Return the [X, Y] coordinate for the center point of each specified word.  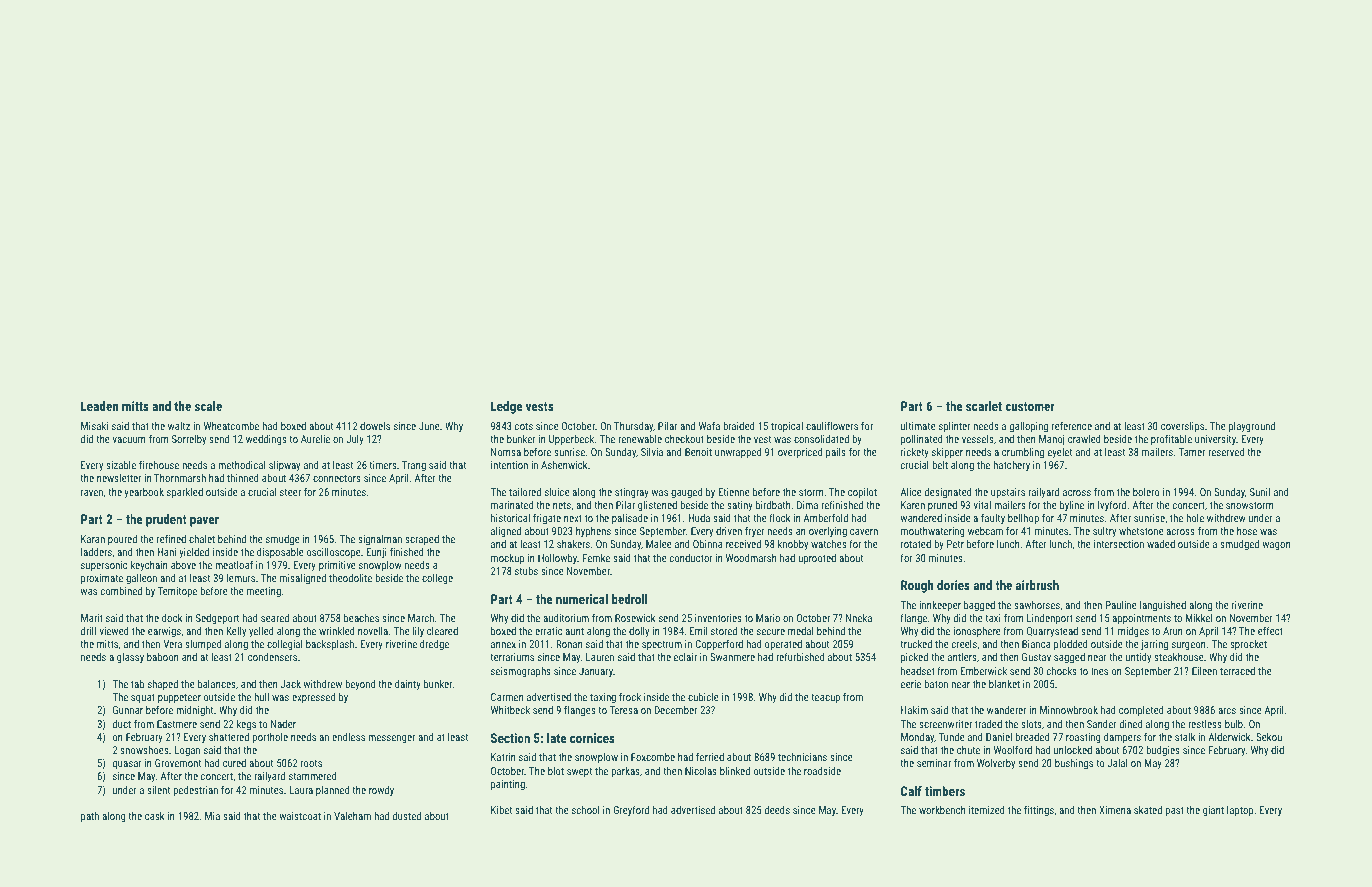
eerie [911, 684]
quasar [127, 765]
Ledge [507, 407]
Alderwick [1229, 737]
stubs [526, 571]
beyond [360, 685]
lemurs [241, 578]
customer [1030, 406]
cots [524, 426]
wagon [1276, 546]
